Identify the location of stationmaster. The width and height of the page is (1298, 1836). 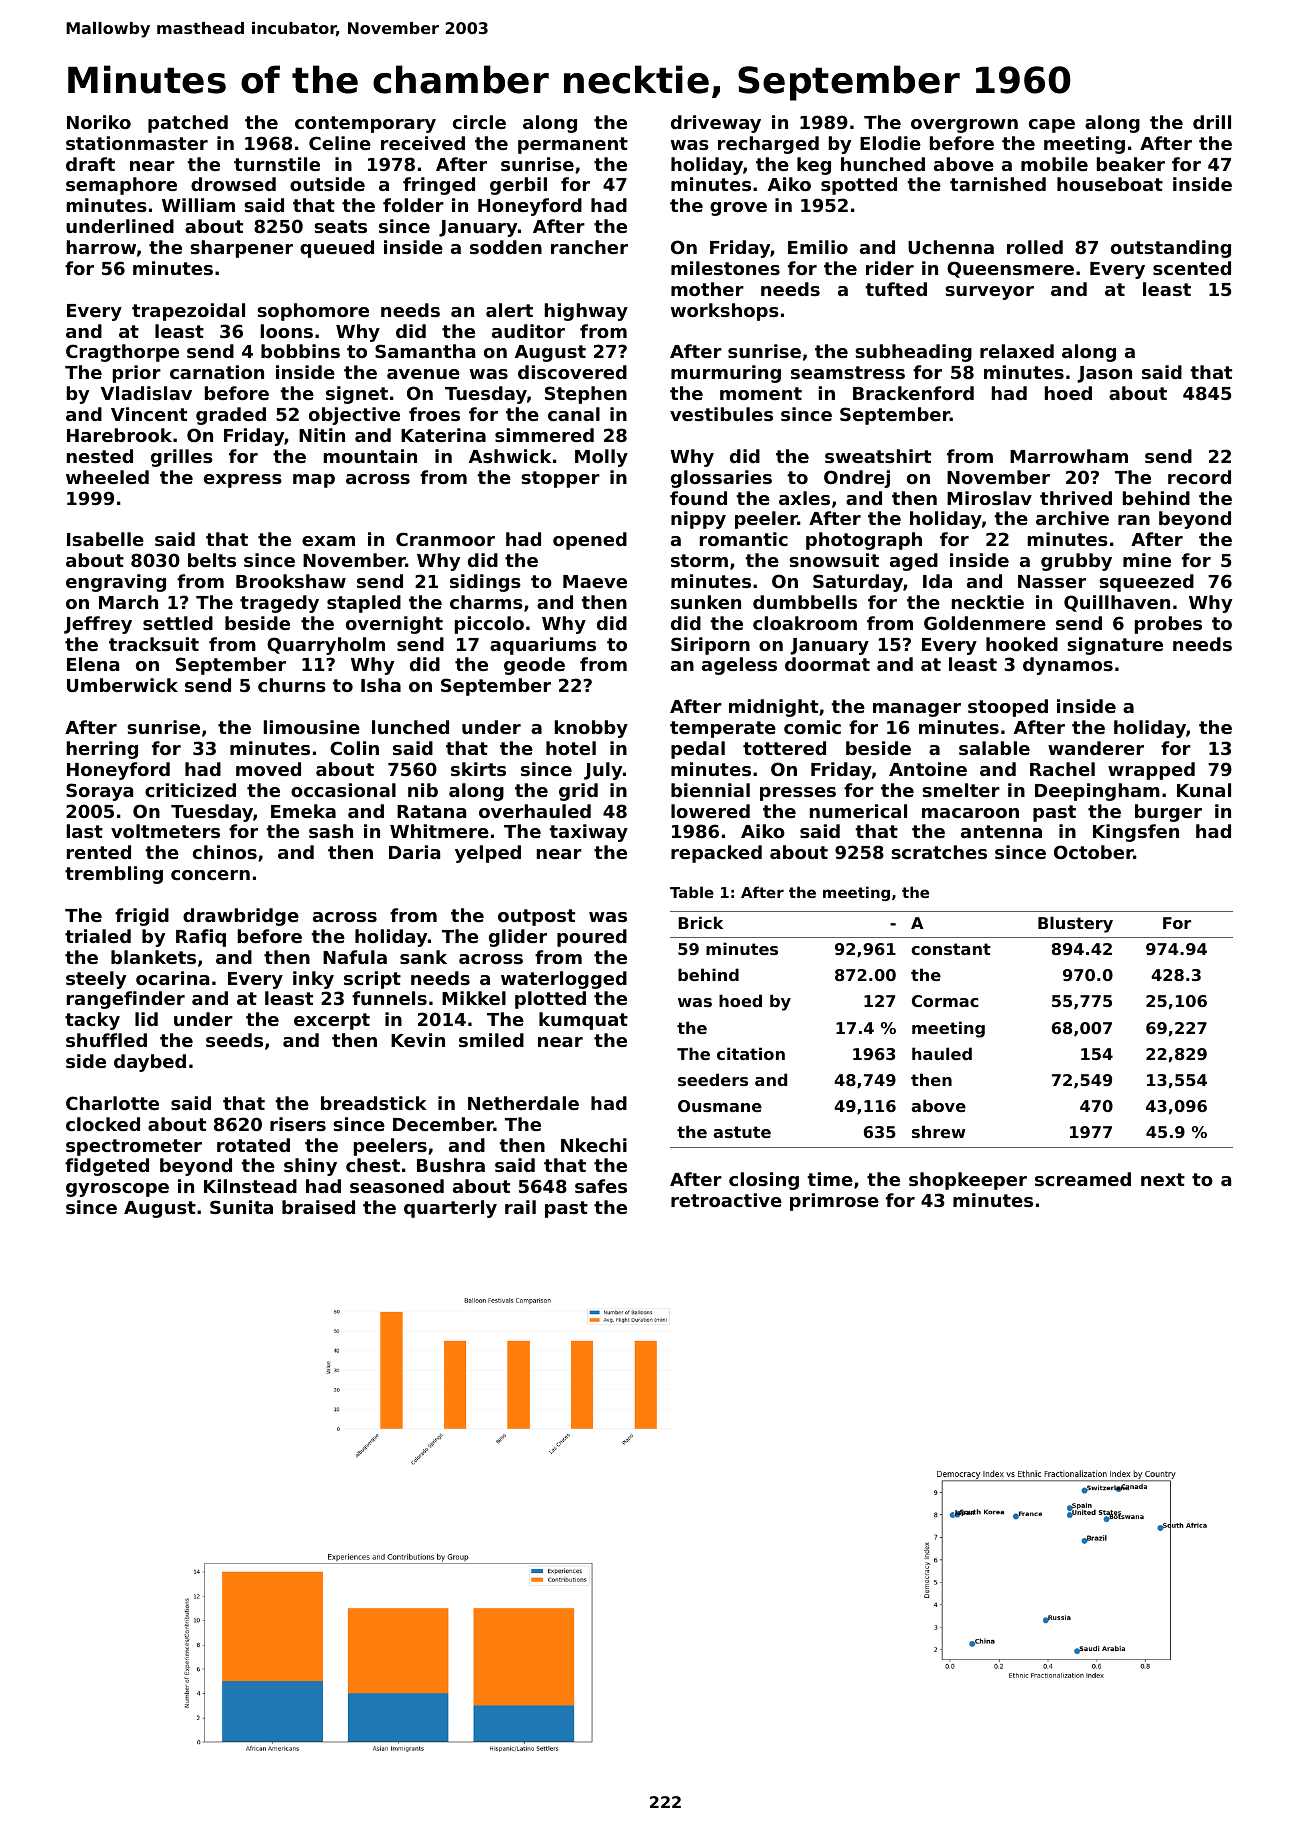
(137, 143).
